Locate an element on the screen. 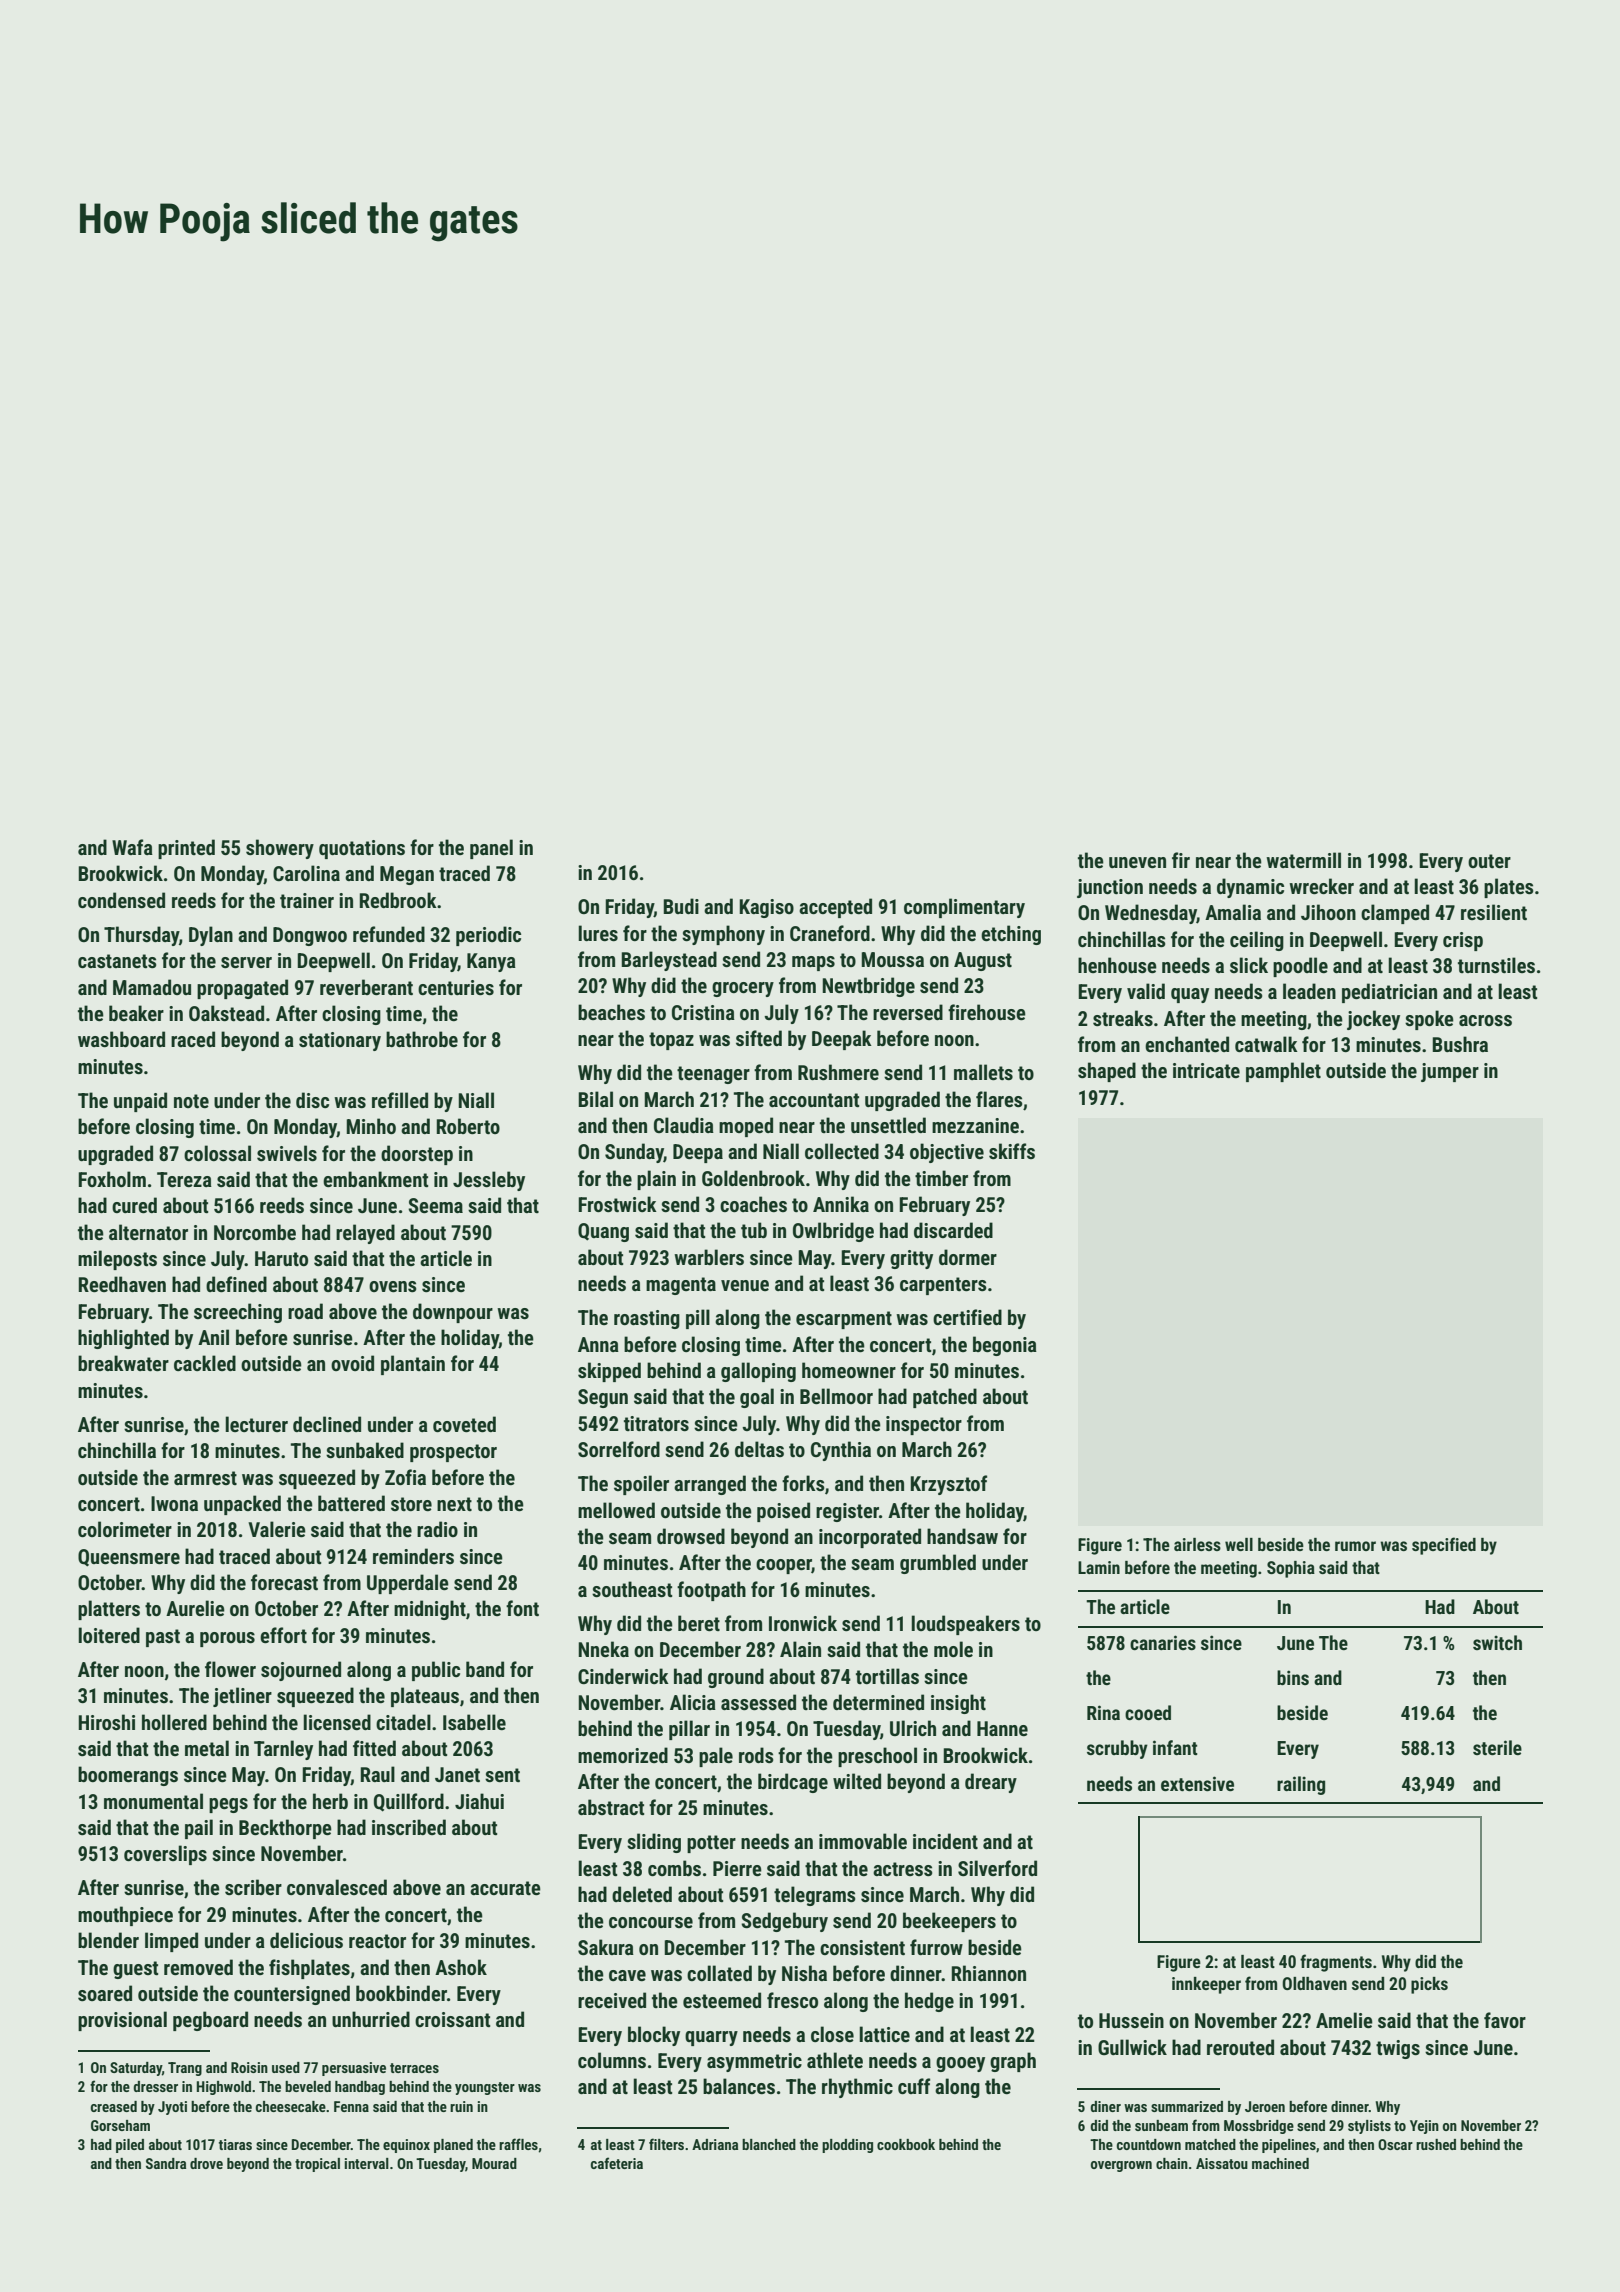 The image size is (1620, 2292). effort is located at coordinates (283, 1635).
